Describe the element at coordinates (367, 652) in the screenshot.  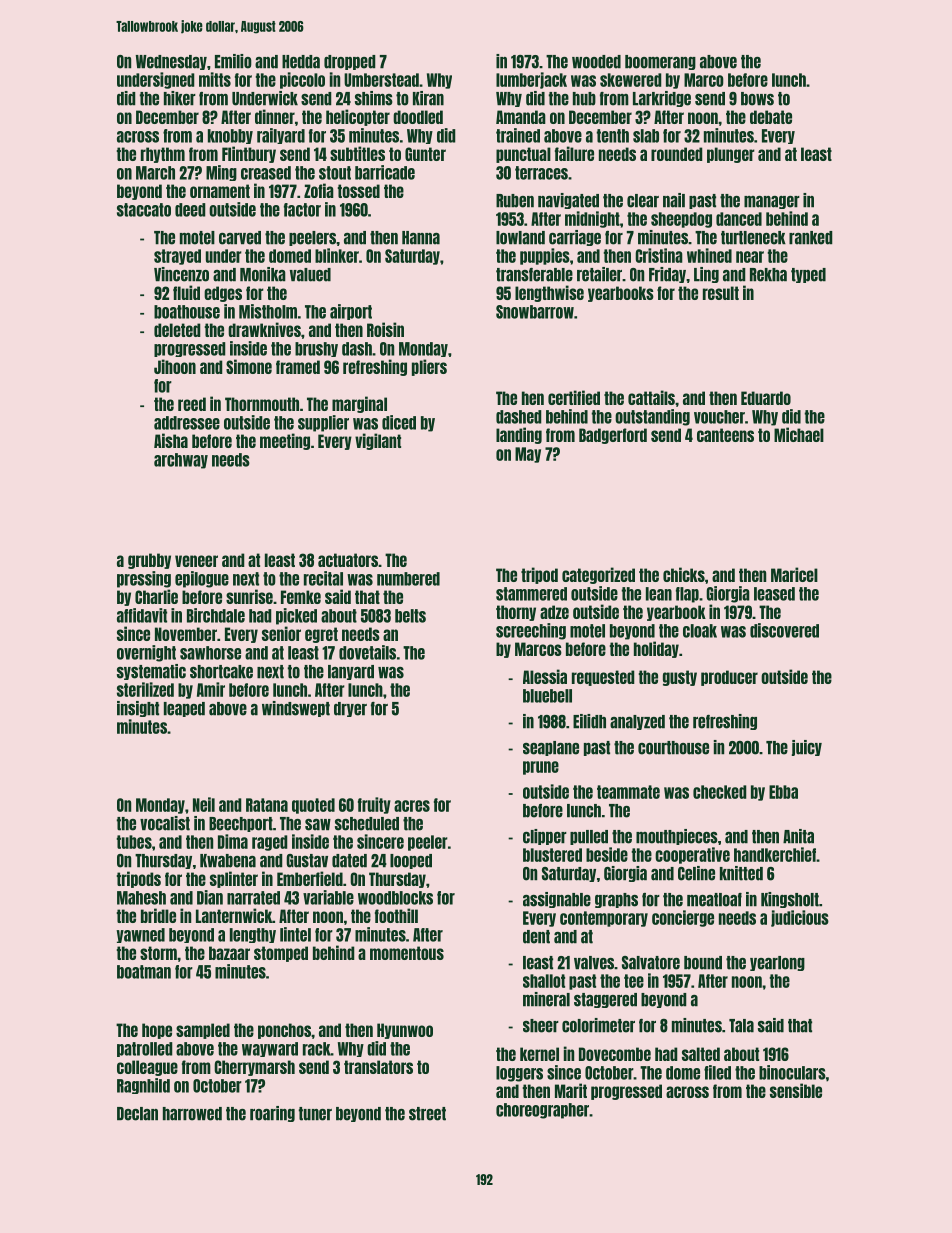
I see `dovetails` at that location.
